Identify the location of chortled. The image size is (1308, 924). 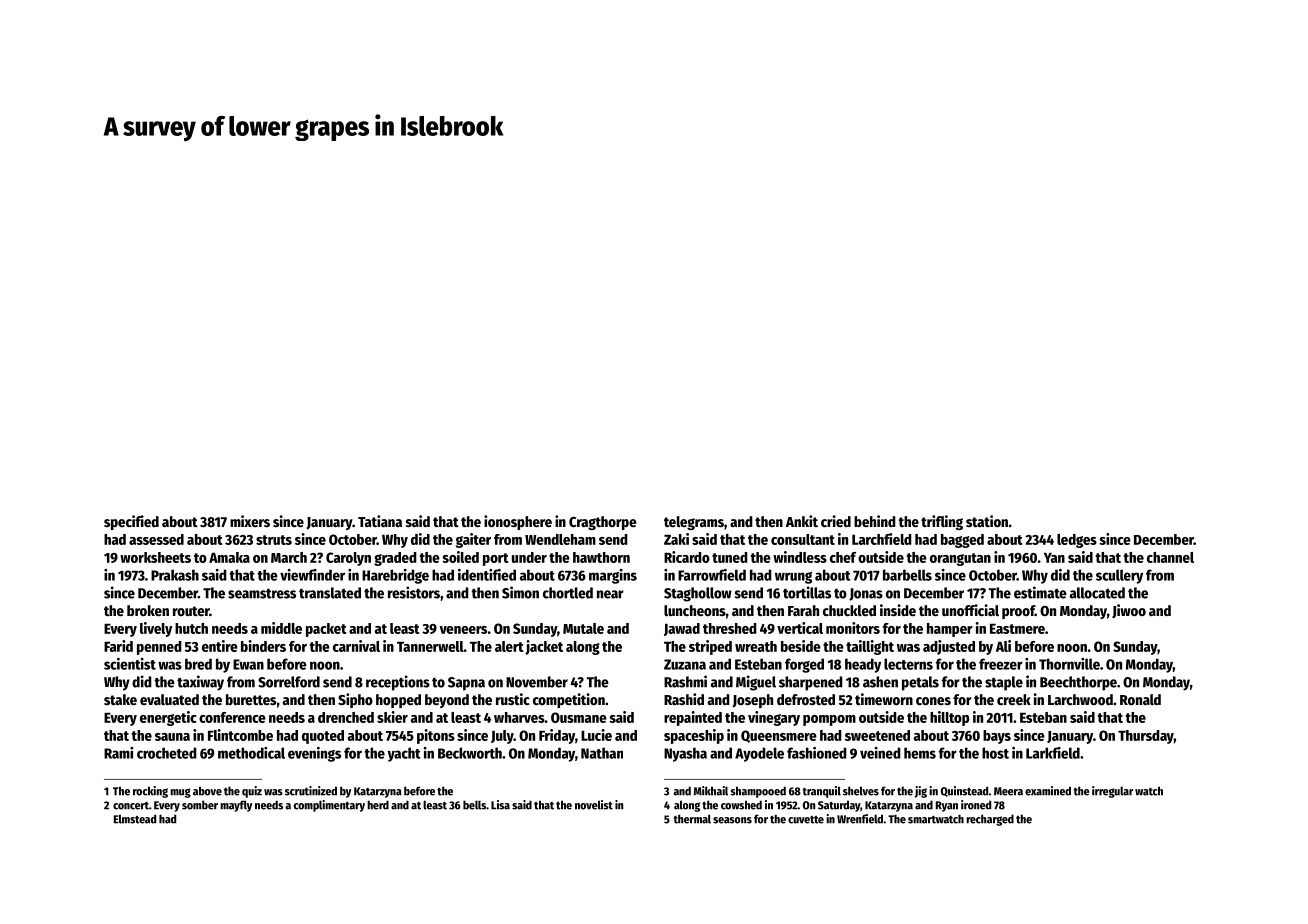
(568, 593).
